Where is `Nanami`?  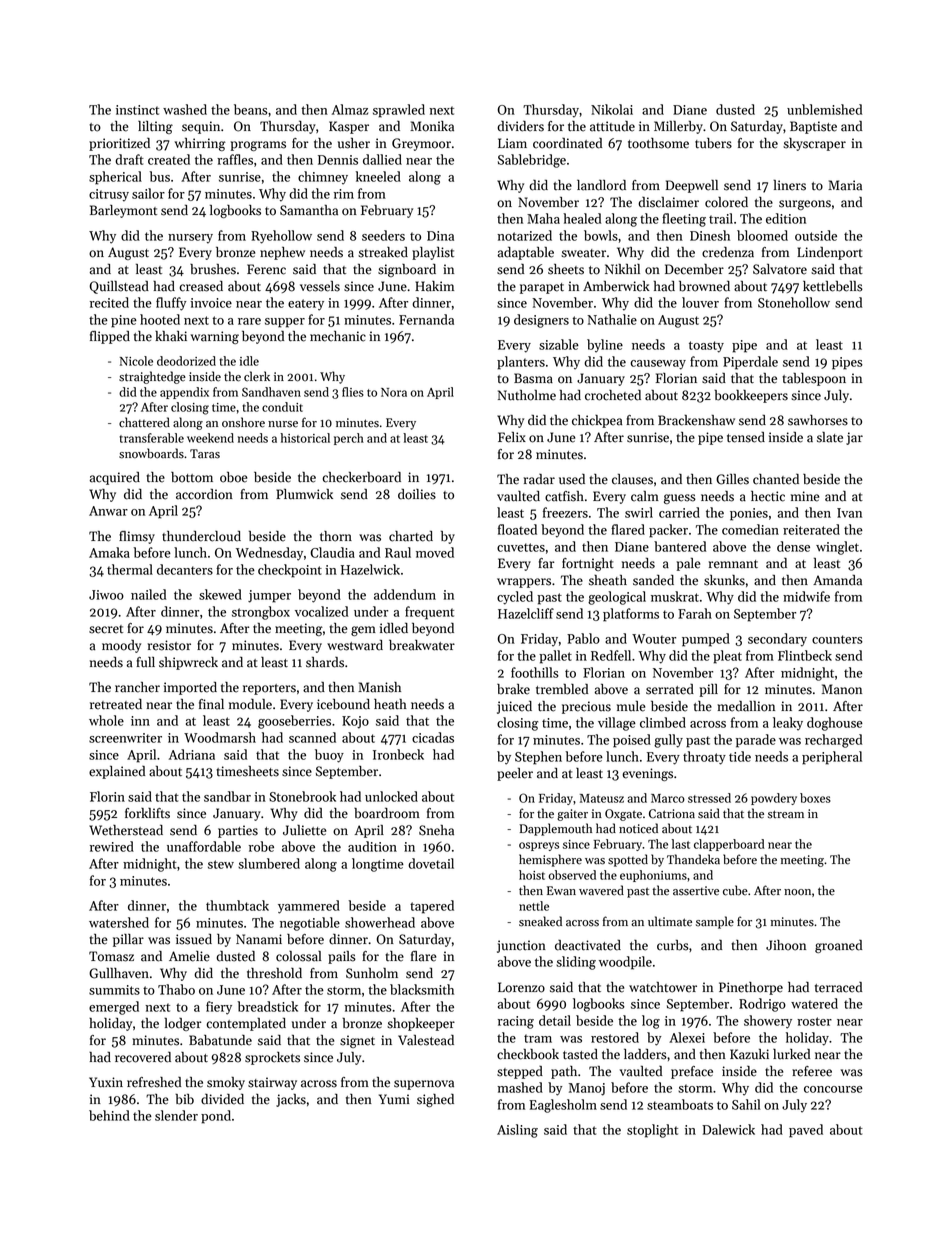
Nanami is located at coordinates (259, 939).
